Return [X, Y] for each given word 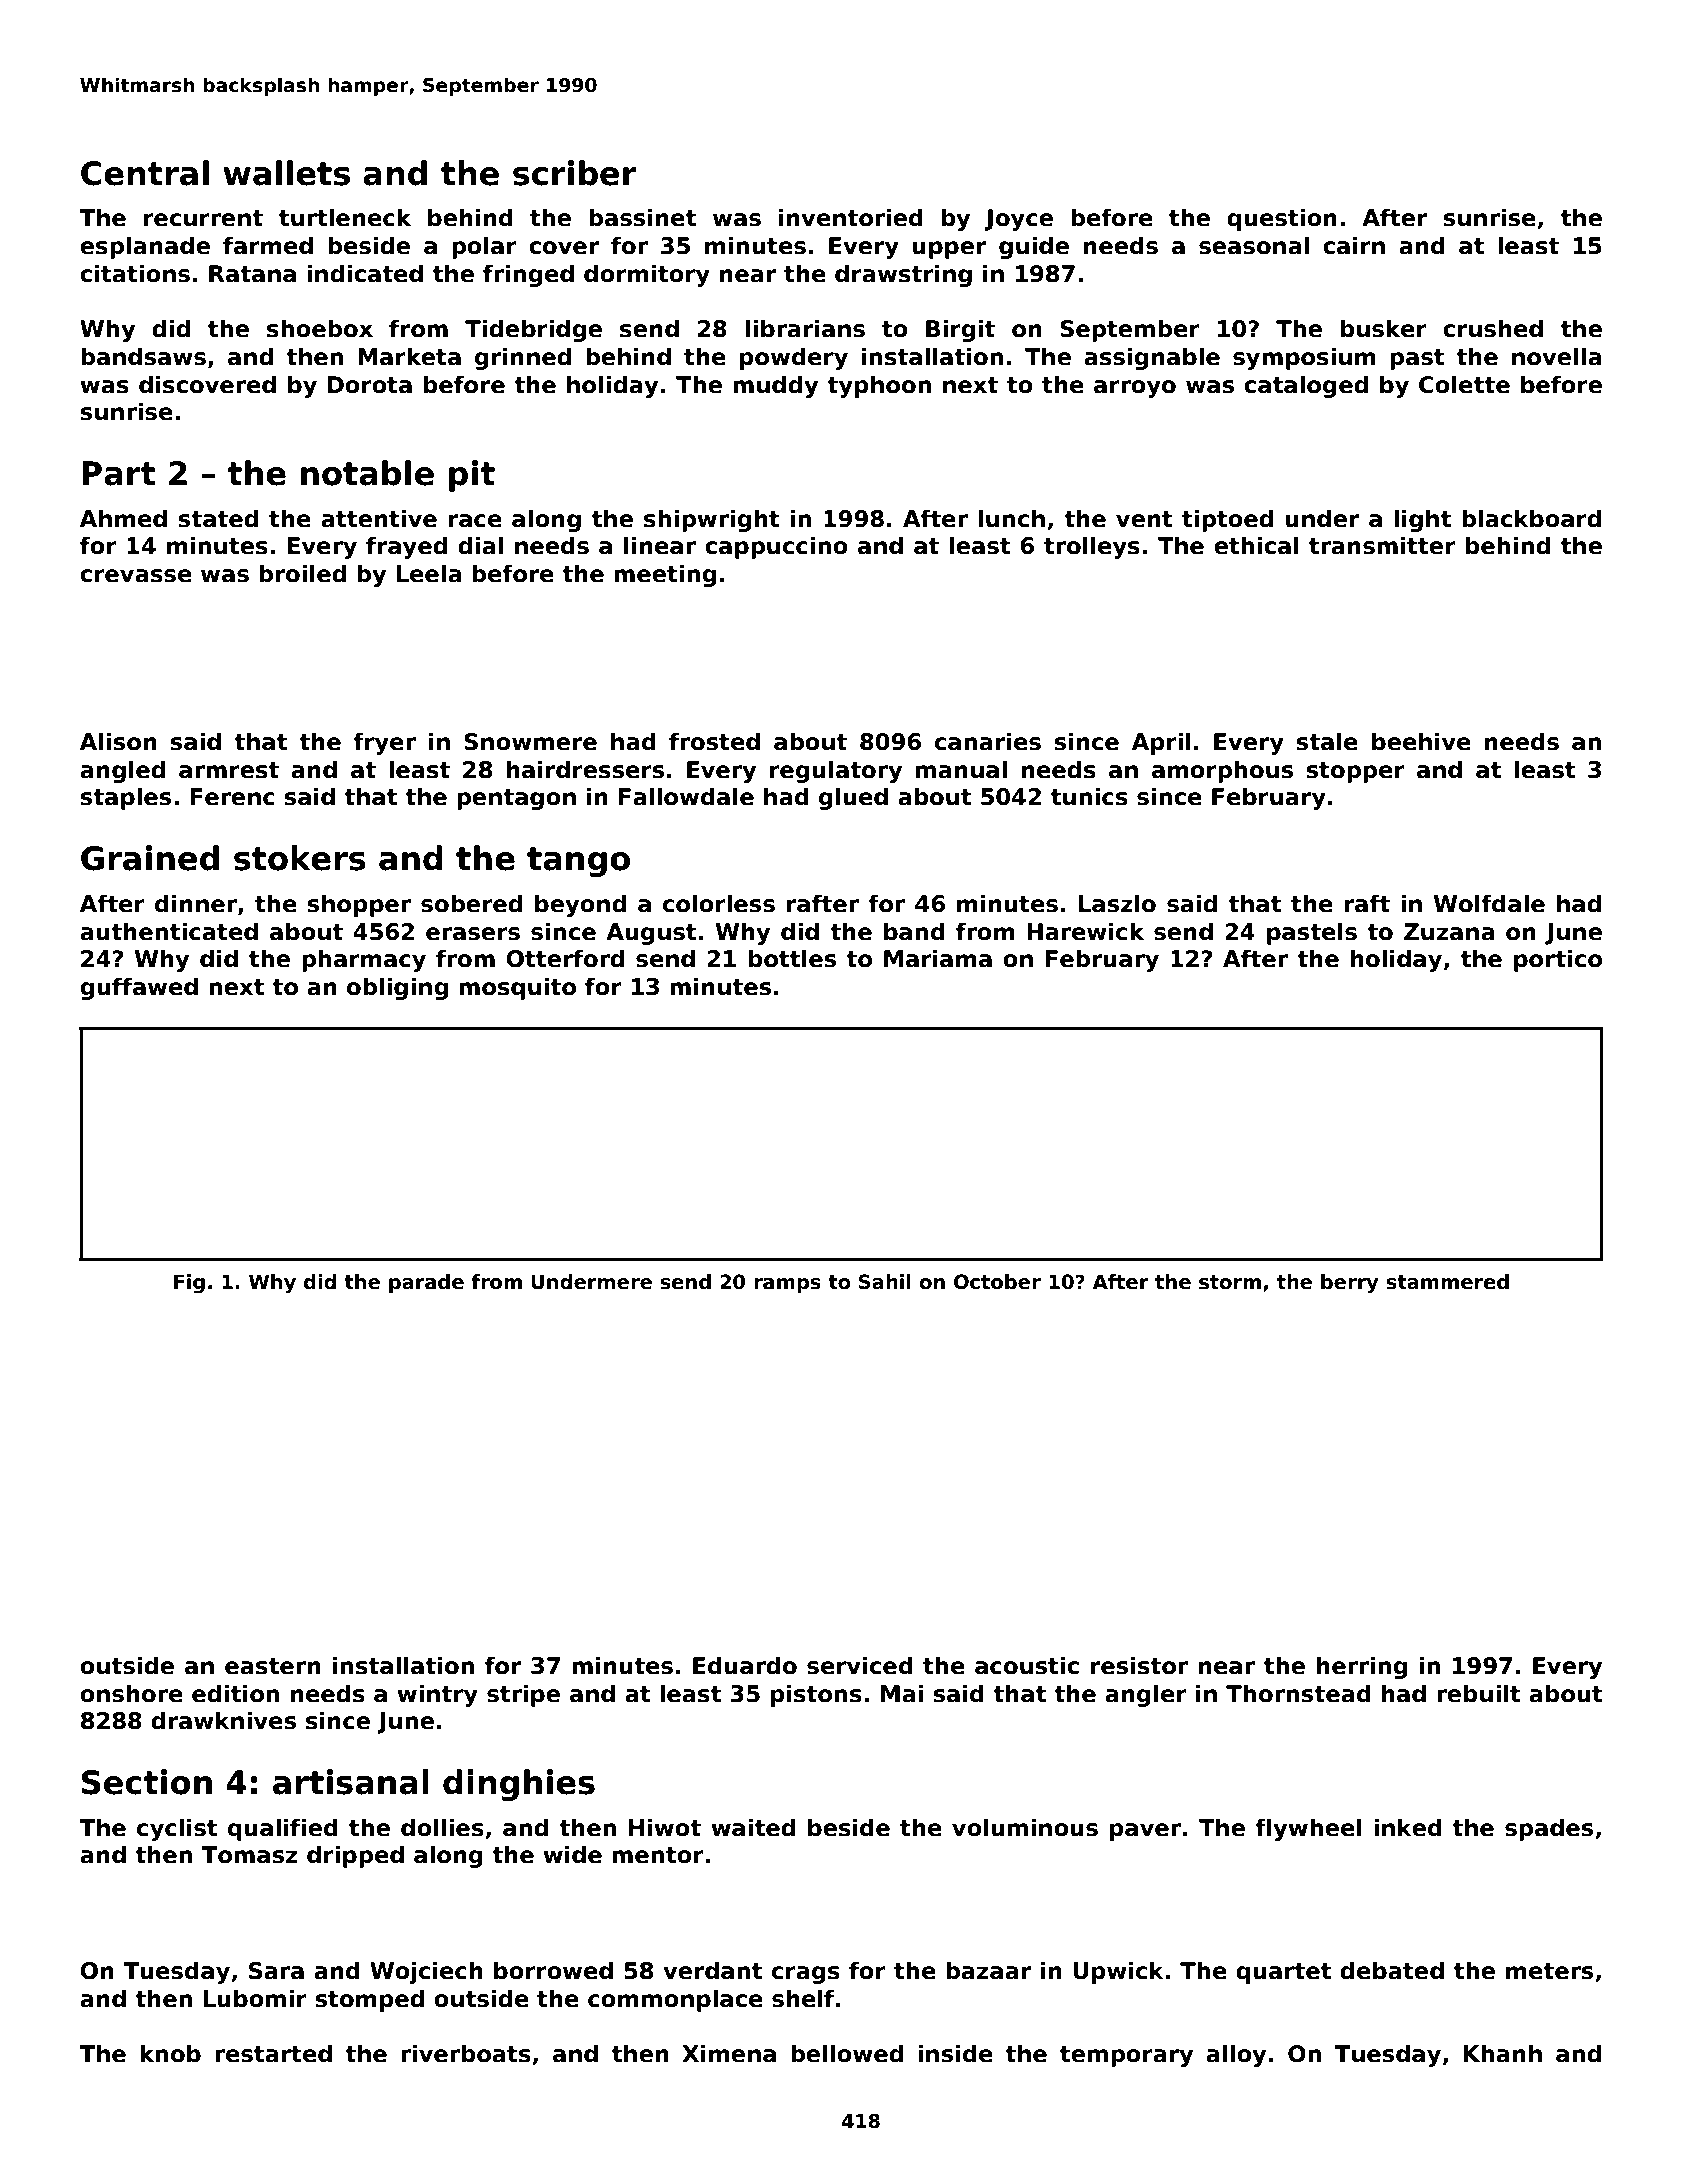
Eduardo [745, 1665]
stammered [1447, 1282]
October [997, 1282]
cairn [1354, 245]
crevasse [136, 576]
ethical [1256, 545]
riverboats [466, 2053]
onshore [131, 1693]
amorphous [1222, 771]
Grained [150, 858]
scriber [575, 173]
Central [145, 173]
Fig [189, 1284]
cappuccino [776, 547]
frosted [714, 741]
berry [1349, 1284]
